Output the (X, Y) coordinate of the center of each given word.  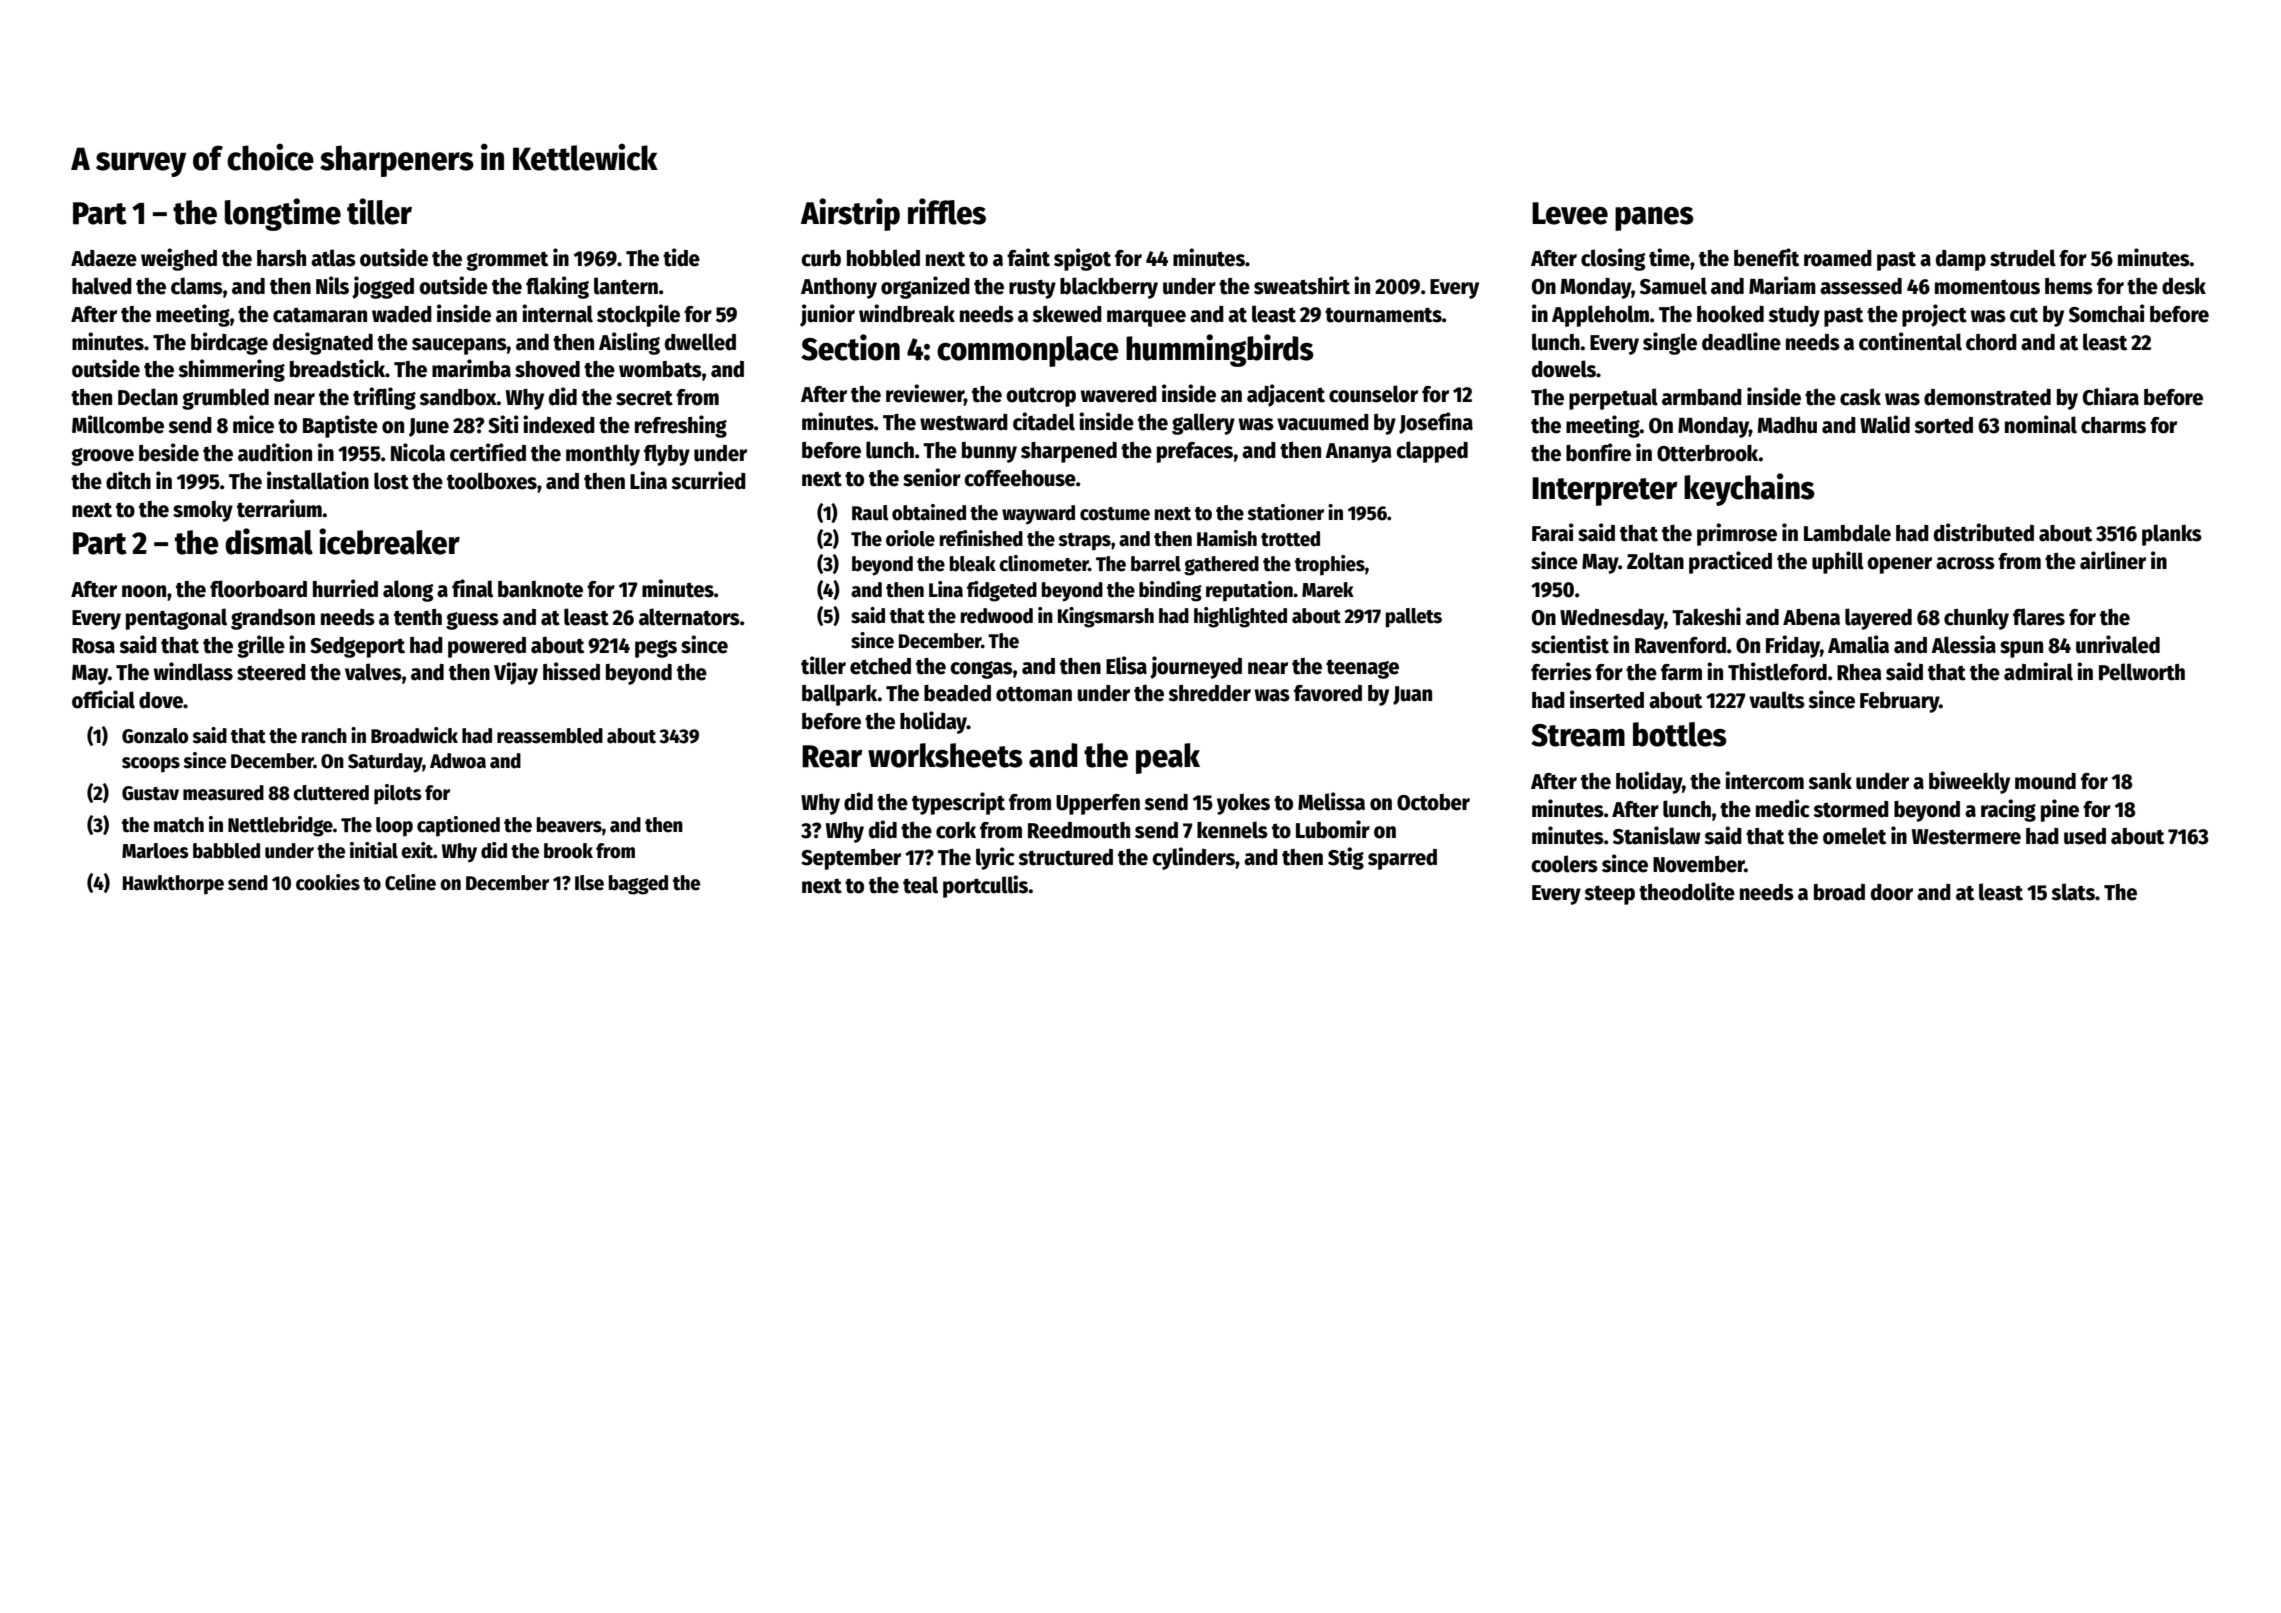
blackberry (1109, 288)
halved (102, 286)
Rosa (93, 646)
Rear (832, 756)
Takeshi (1706, 616)
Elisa (1126, 665)
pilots (398, 794)
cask (1860, 397)
